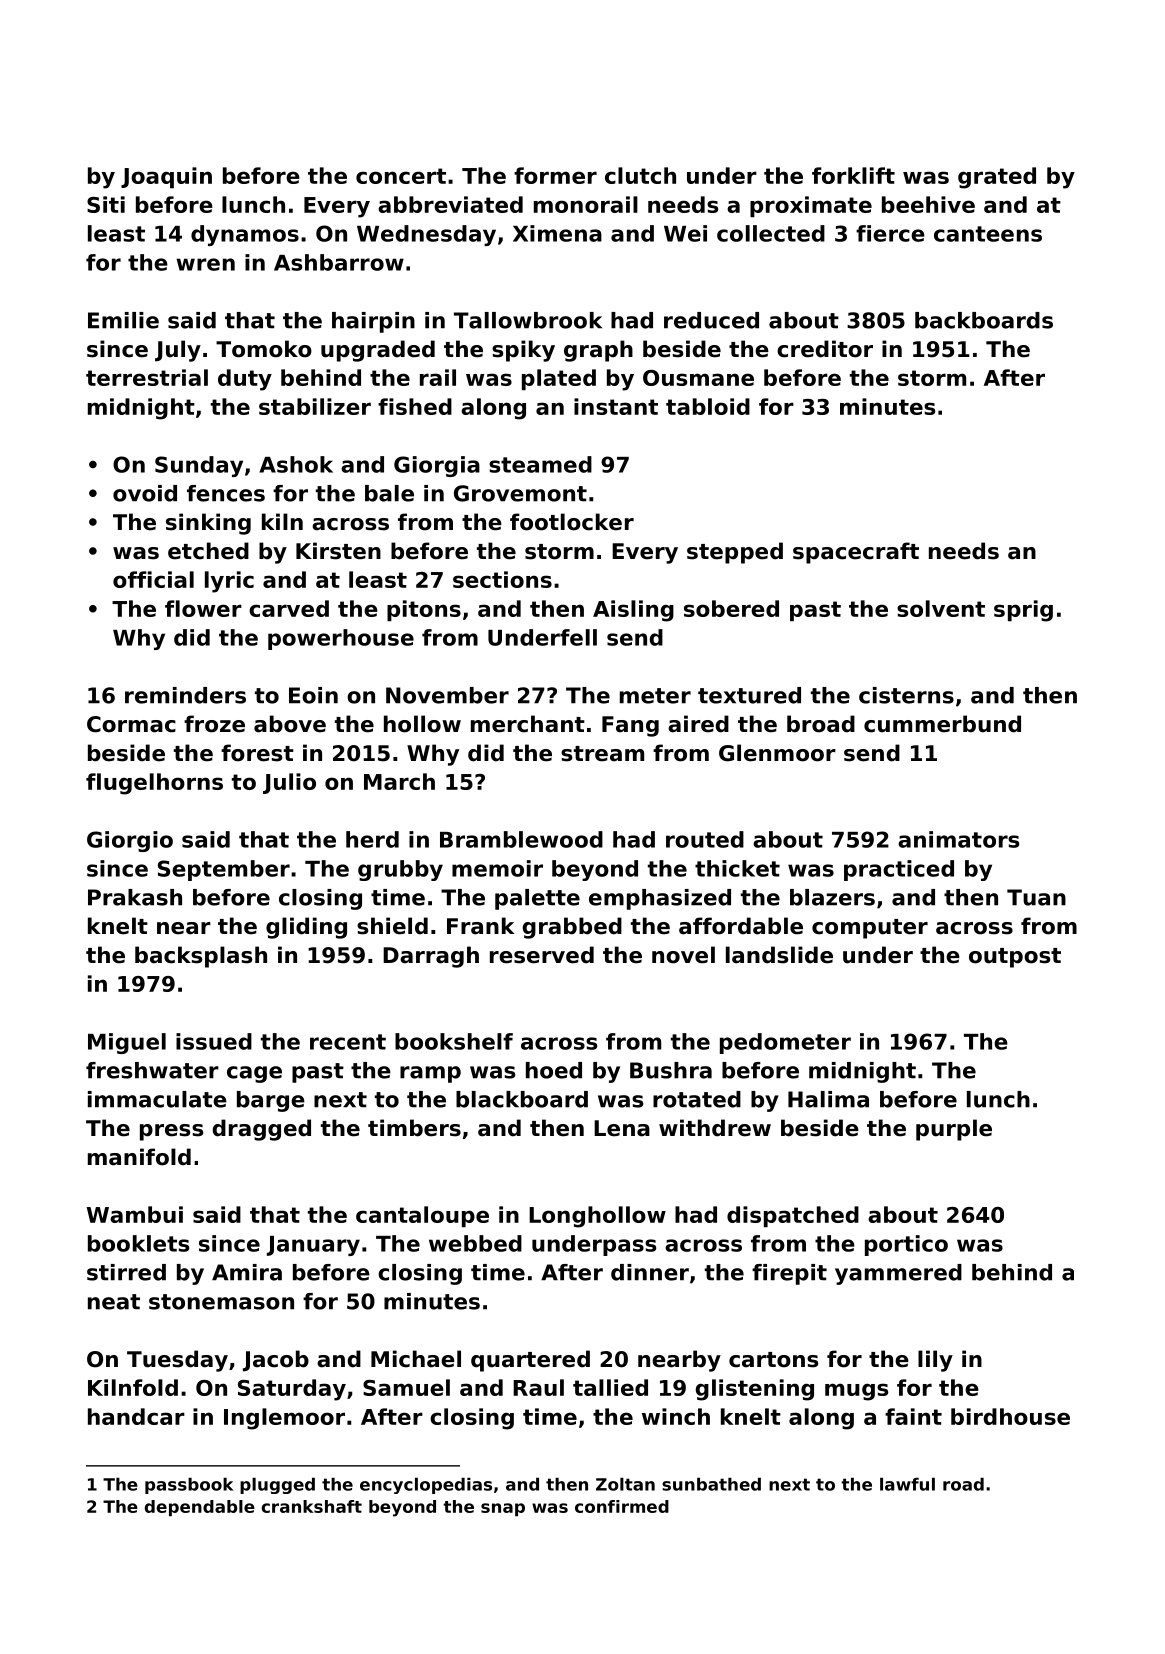  I want to click on merchant, so click(528, 724).
